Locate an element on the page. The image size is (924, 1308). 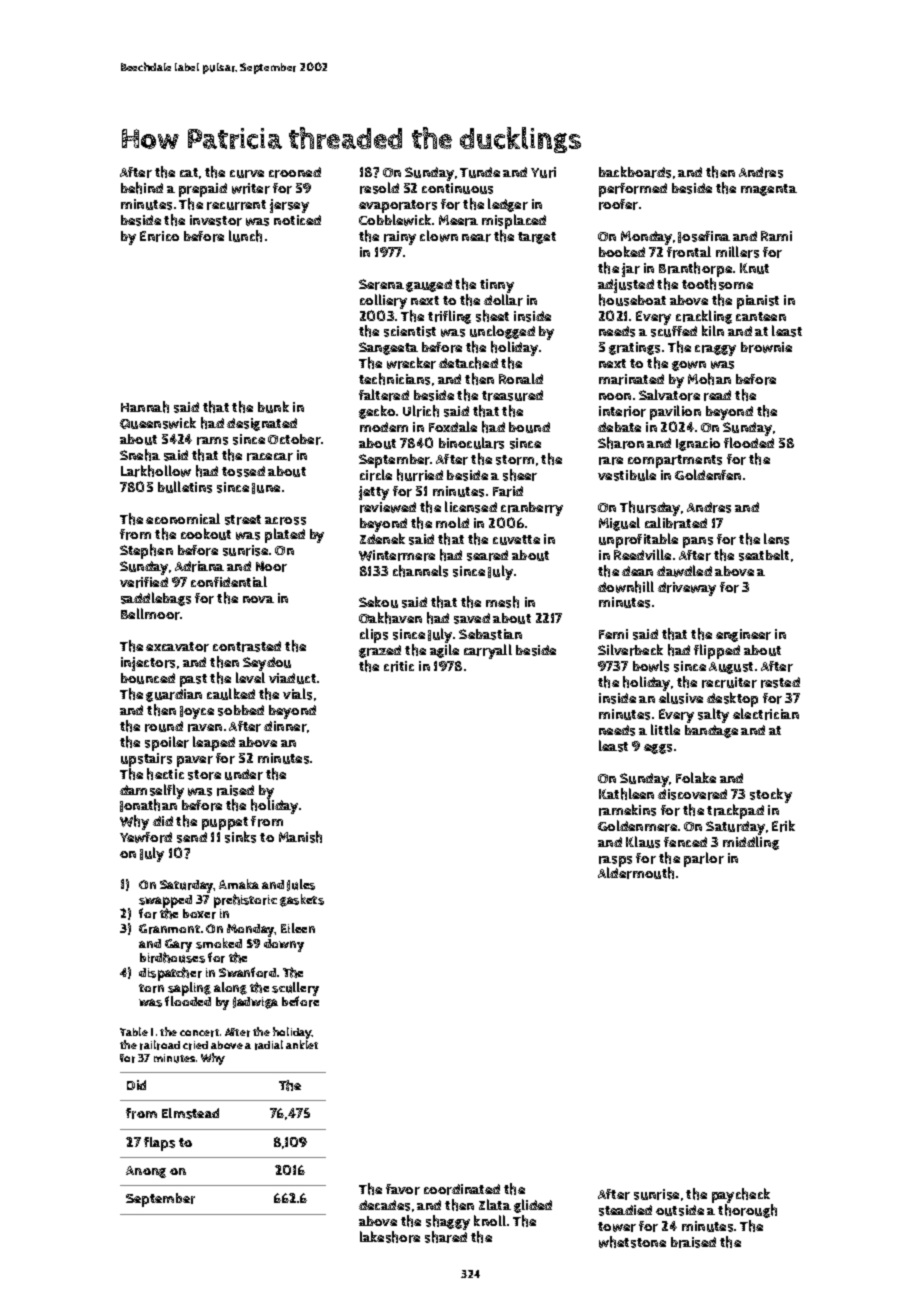
Anong is located at coordinates (146, 1172).
